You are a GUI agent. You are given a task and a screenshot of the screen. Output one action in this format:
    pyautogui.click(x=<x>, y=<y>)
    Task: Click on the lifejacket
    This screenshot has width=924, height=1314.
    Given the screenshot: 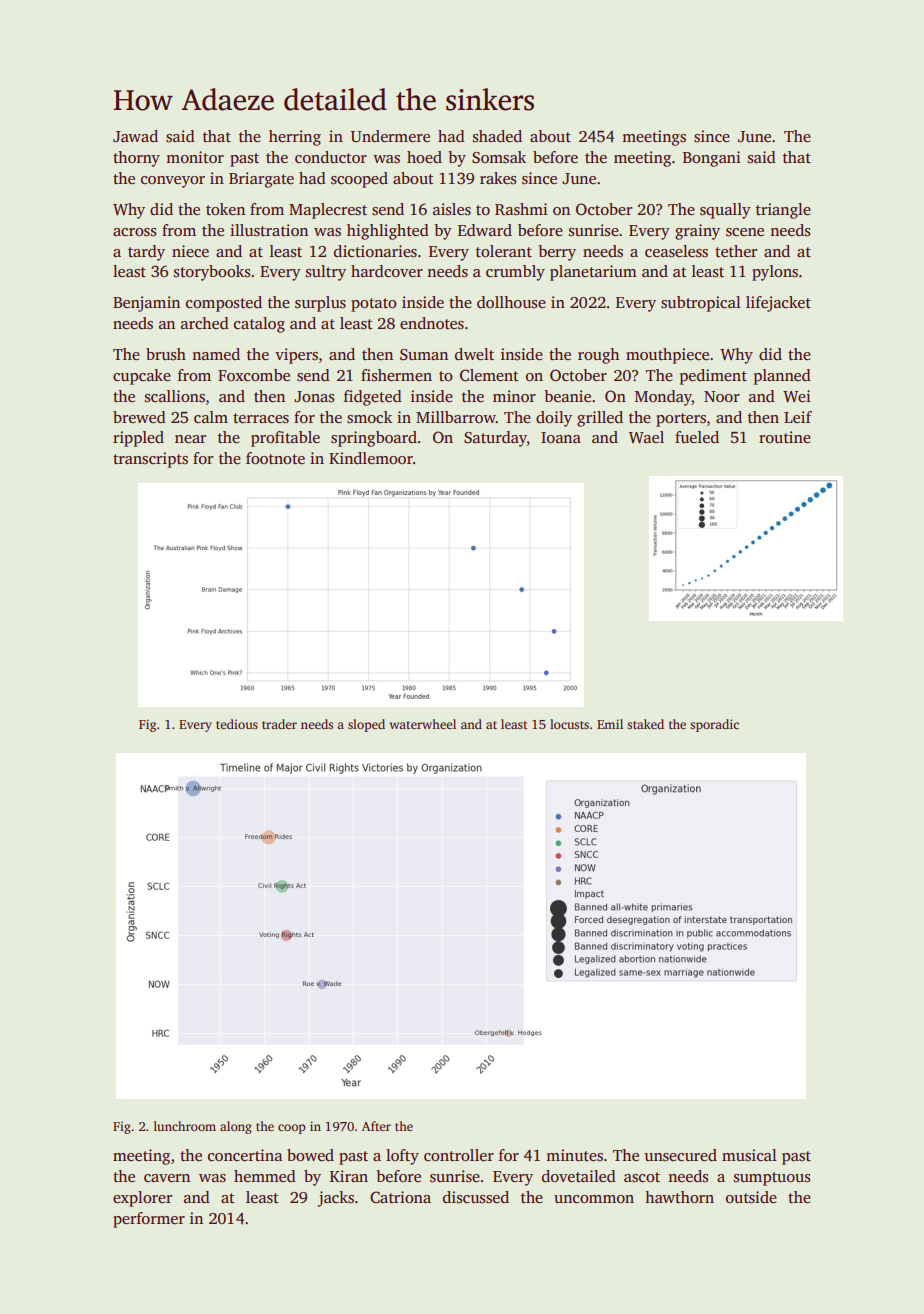 What is the action you would take?
    pyautogui.click(x=778, y=304)
